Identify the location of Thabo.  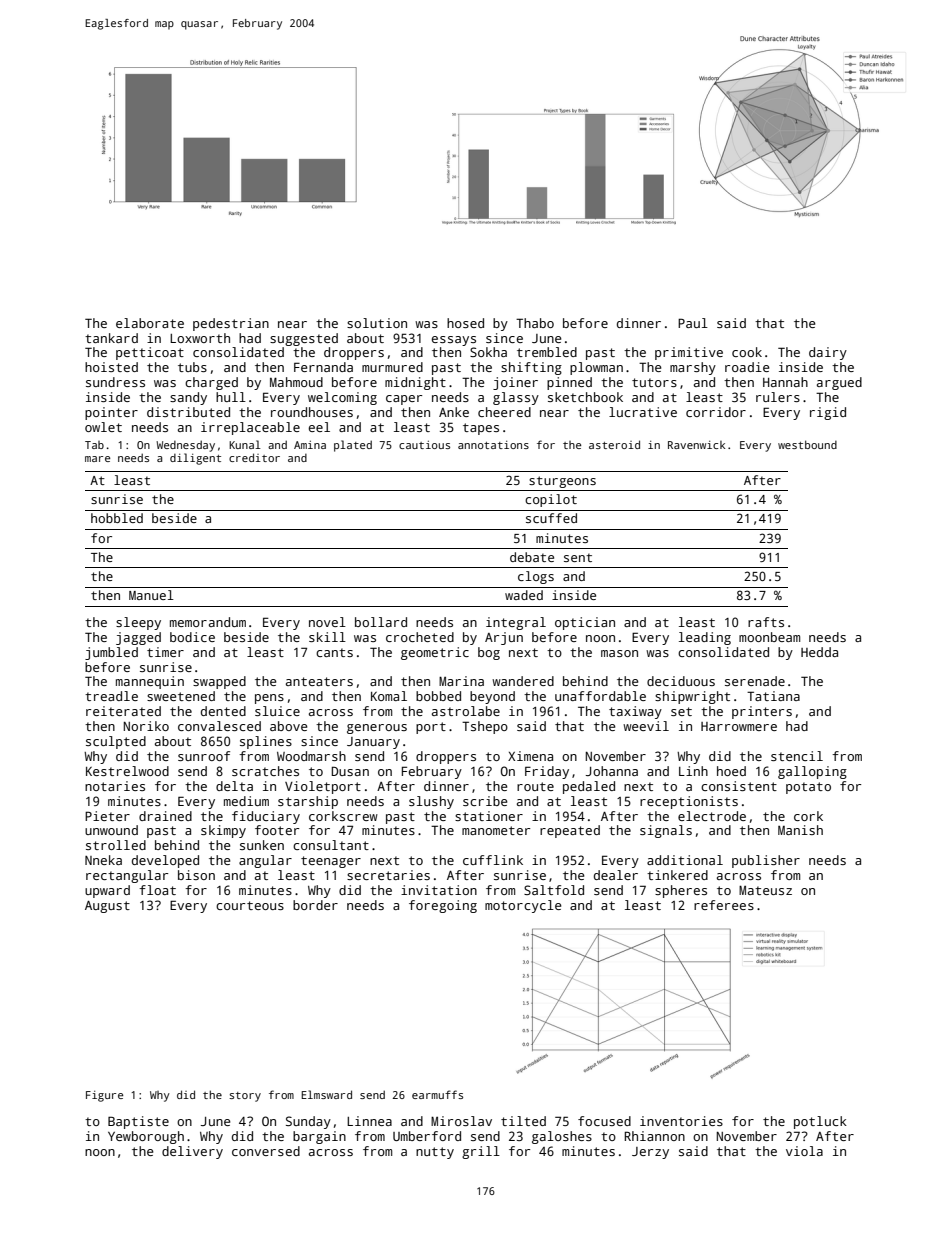
(535, 323).
